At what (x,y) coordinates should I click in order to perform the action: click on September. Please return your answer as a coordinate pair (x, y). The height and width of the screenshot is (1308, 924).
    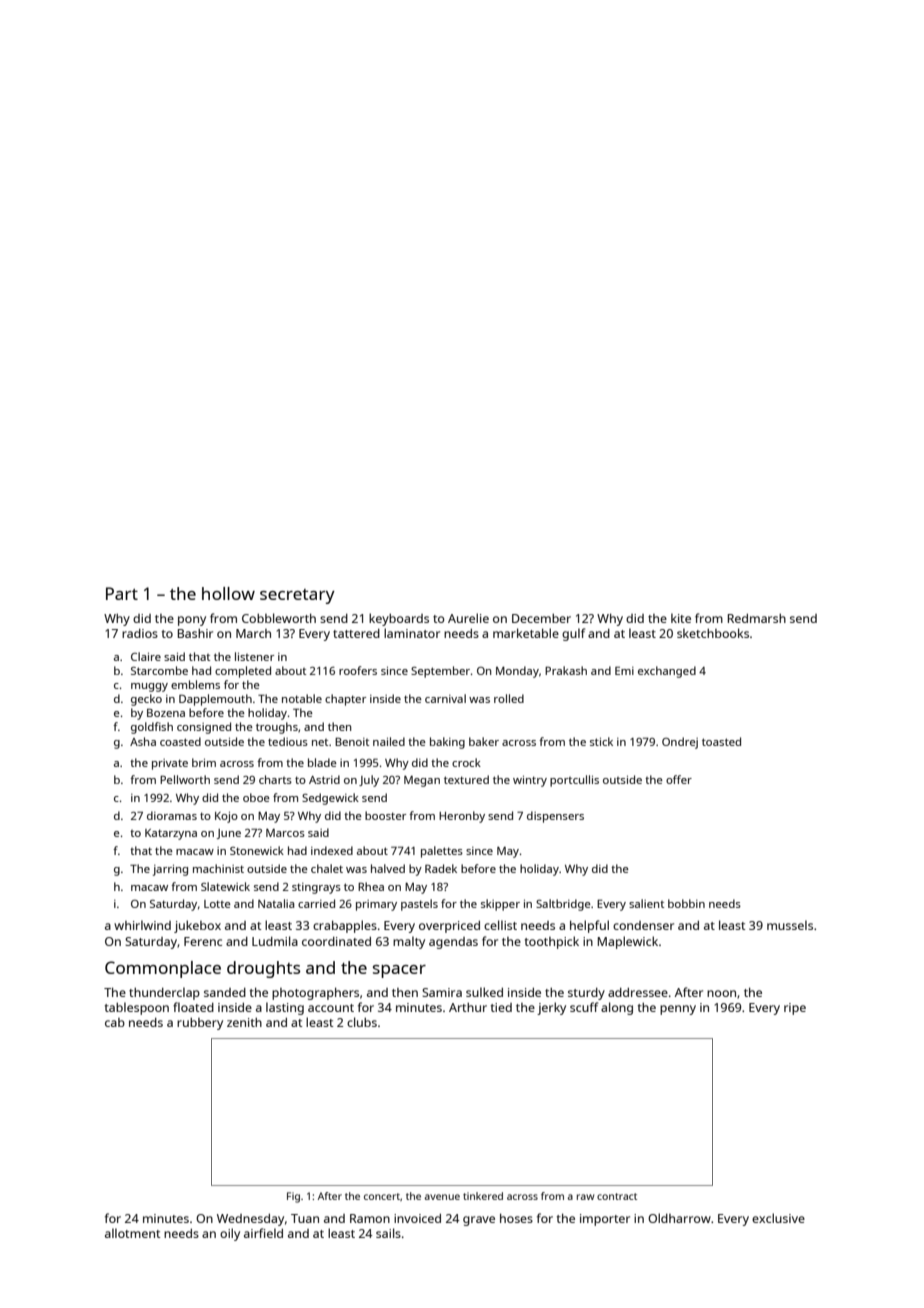
    Looking at the image, I should click on (440, 672).
